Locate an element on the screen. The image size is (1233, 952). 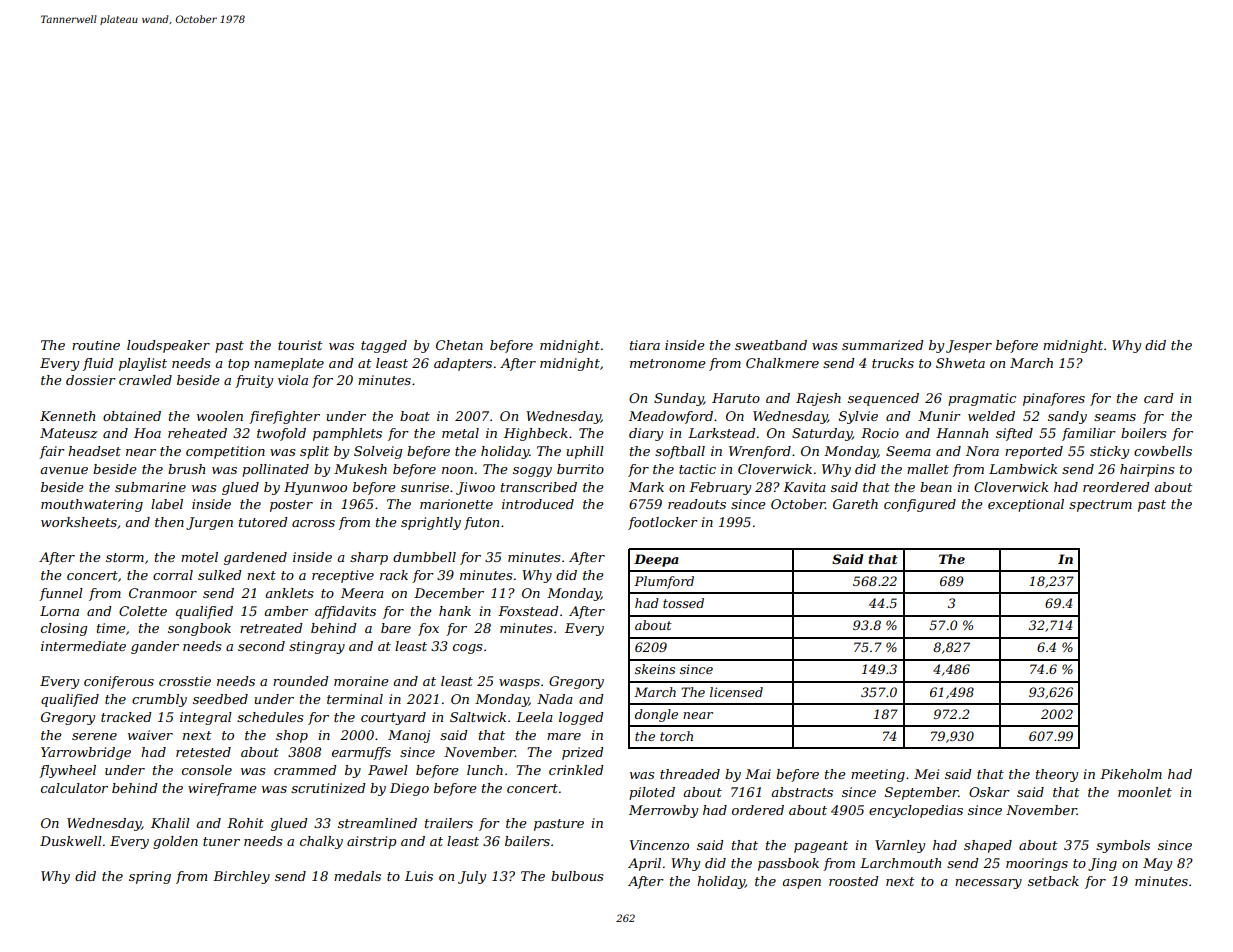
tourist is located at coordinates (300, 345).
